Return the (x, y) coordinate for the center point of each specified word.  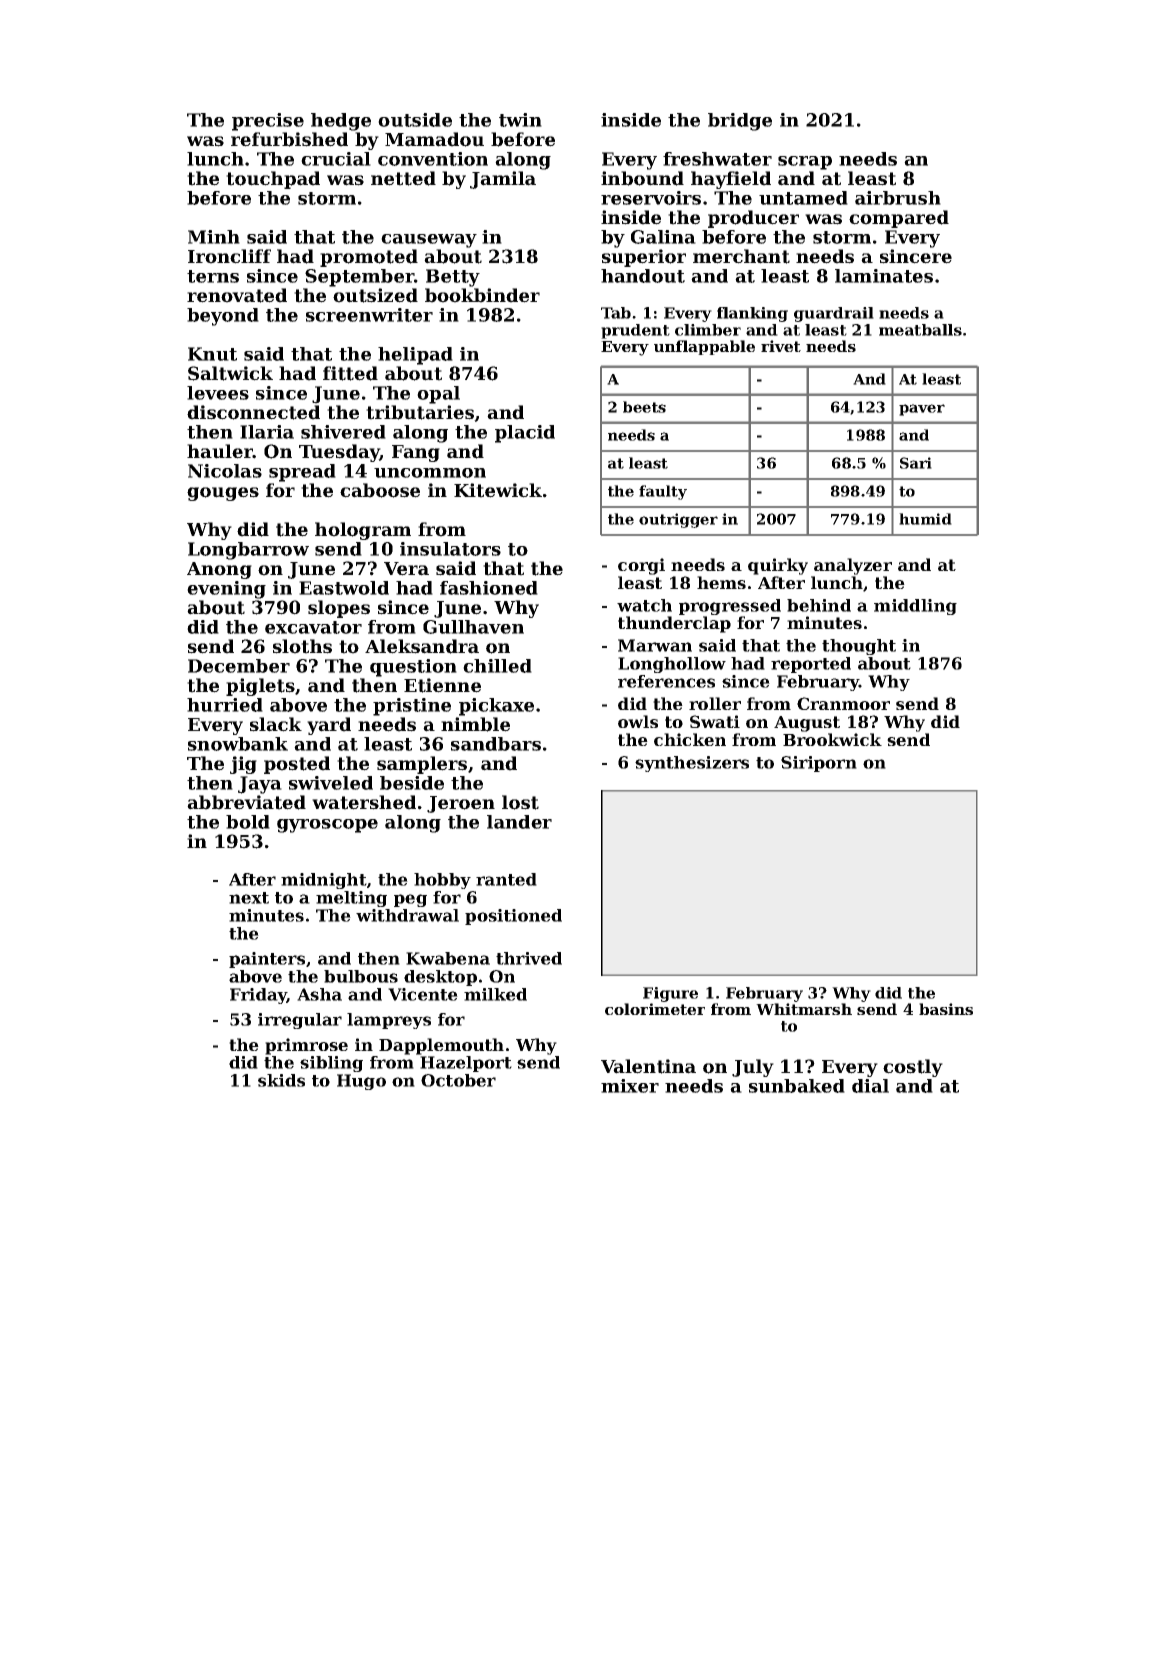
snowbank (238, 744)
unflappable (704, 347)
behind (819, 605)
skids (281, 1080)
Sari (916, 463)
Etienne (442, 685)
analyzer (853, 566)
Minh (214, 237)
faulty (663, 492)
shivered (343, 432)
